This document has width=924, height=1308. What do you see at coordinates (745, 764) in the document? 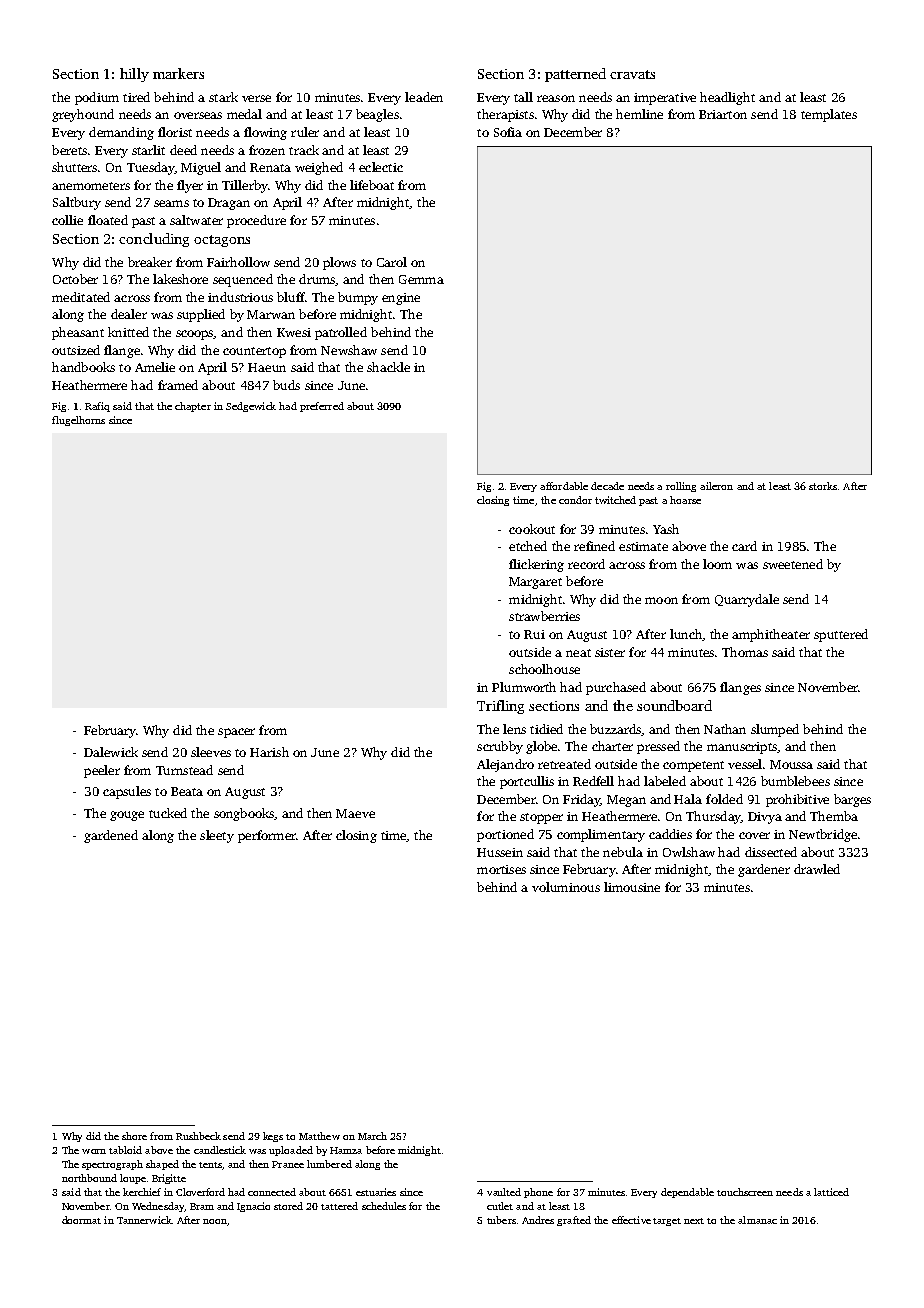
I see `vessel` at bounding box center [745, 764].
